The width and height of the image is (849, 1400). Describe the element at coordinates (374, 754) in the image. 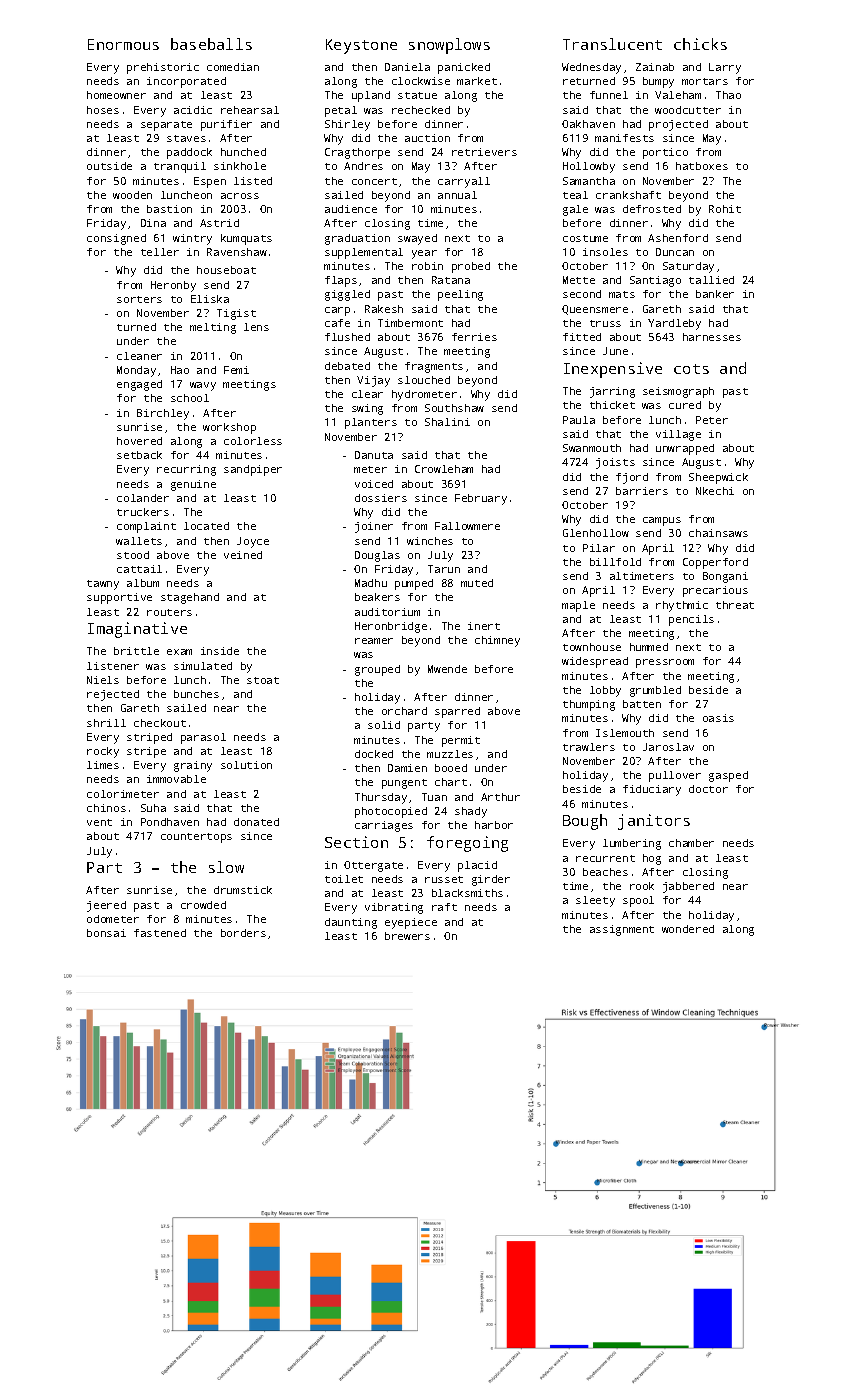

I see `docked` at that location.
